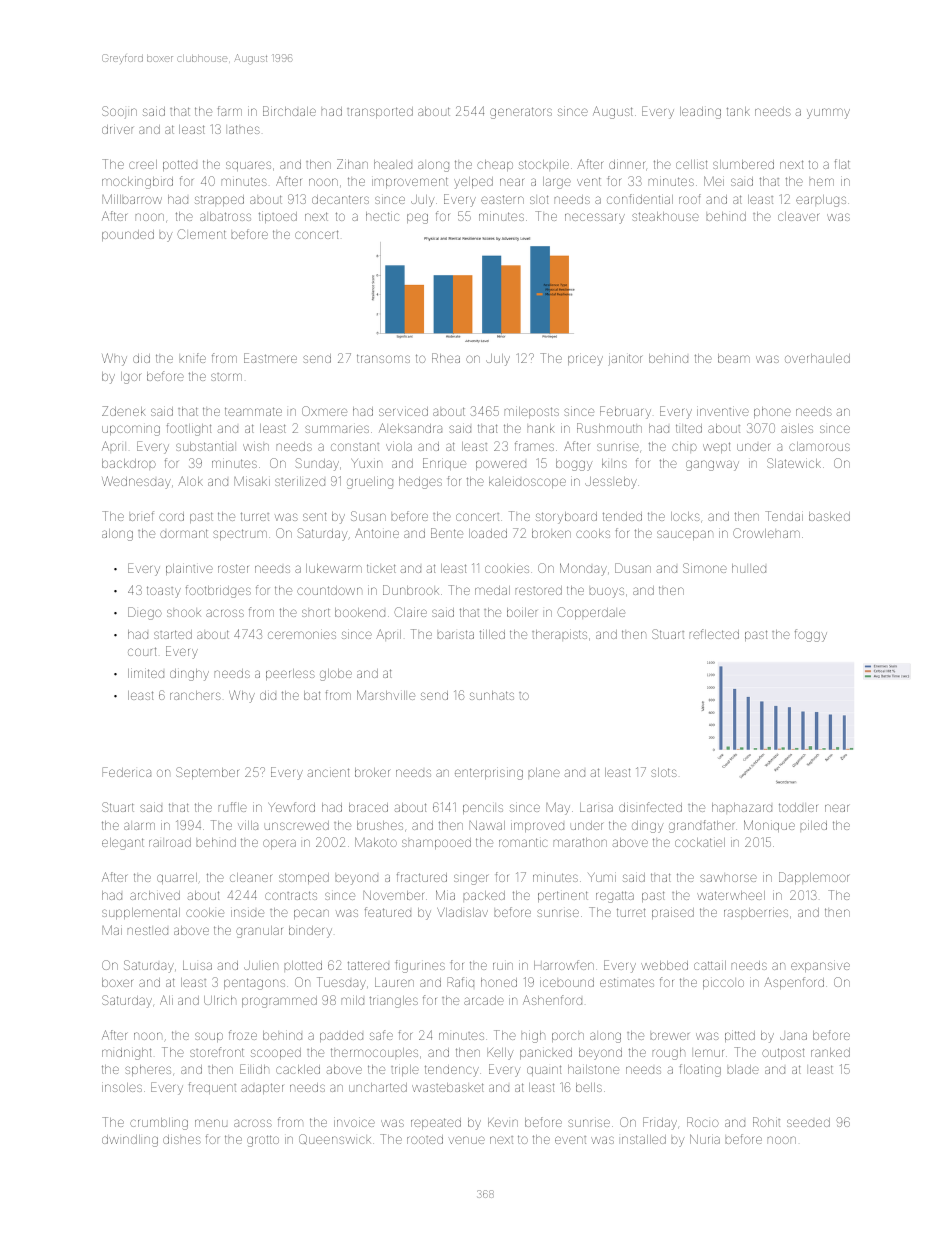 Image resolution: width=952 pixels, height=1233 pixels. Describe the element at coordinates (521, 113) in the screenshot. I see `generators` at that location.
